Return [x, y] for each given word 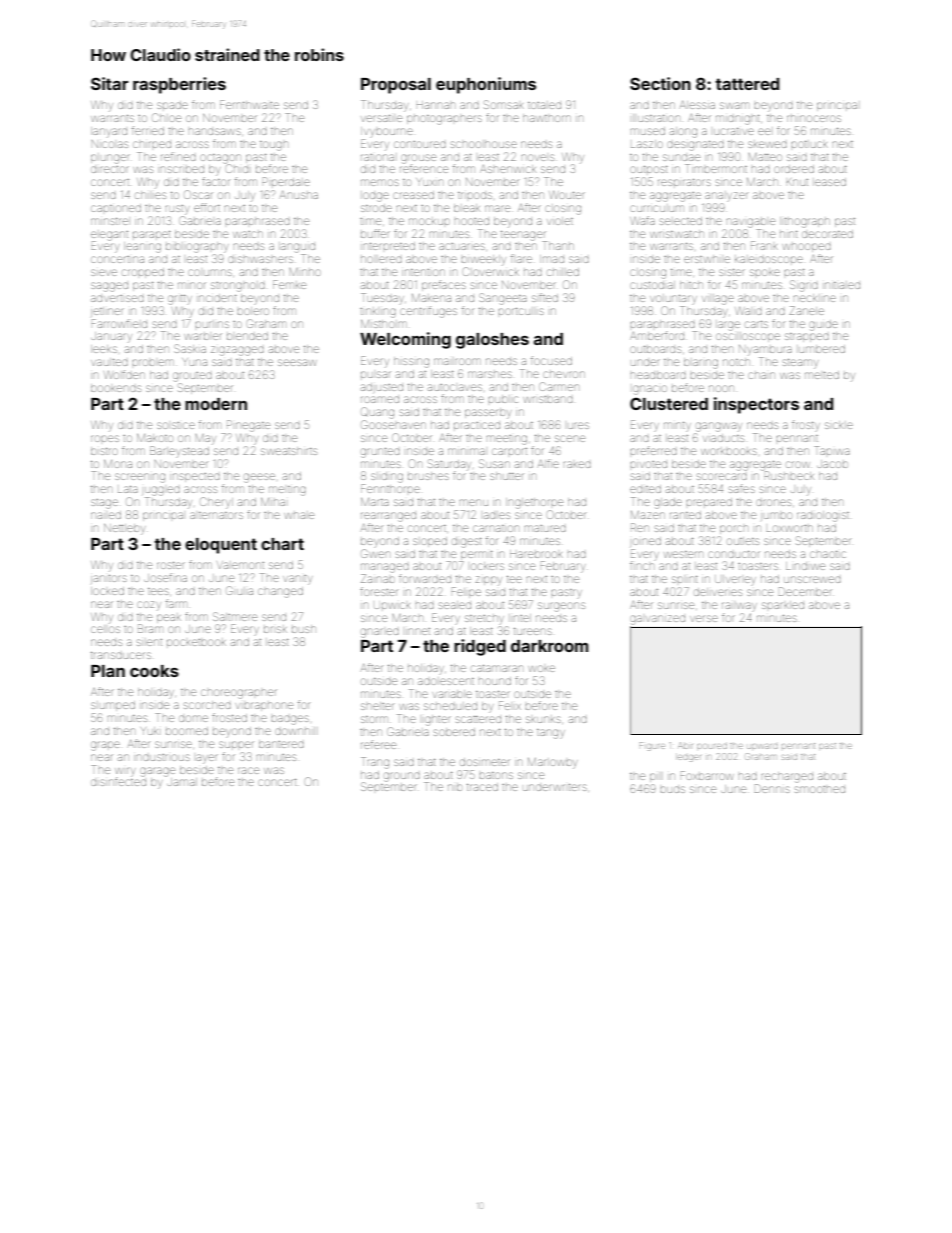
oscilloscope [748, 337]
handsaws [215, 131]
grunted [380, 453]
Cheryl [216, 503]
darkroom [550, 646]
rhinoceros [814, 118]
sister [732, 272]
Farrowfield [119, 323]
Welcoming [405, 340]
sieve [104, 272]
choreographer [238, 694]
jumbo [776, 516]
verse [704, 618]
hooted [472, 221]
